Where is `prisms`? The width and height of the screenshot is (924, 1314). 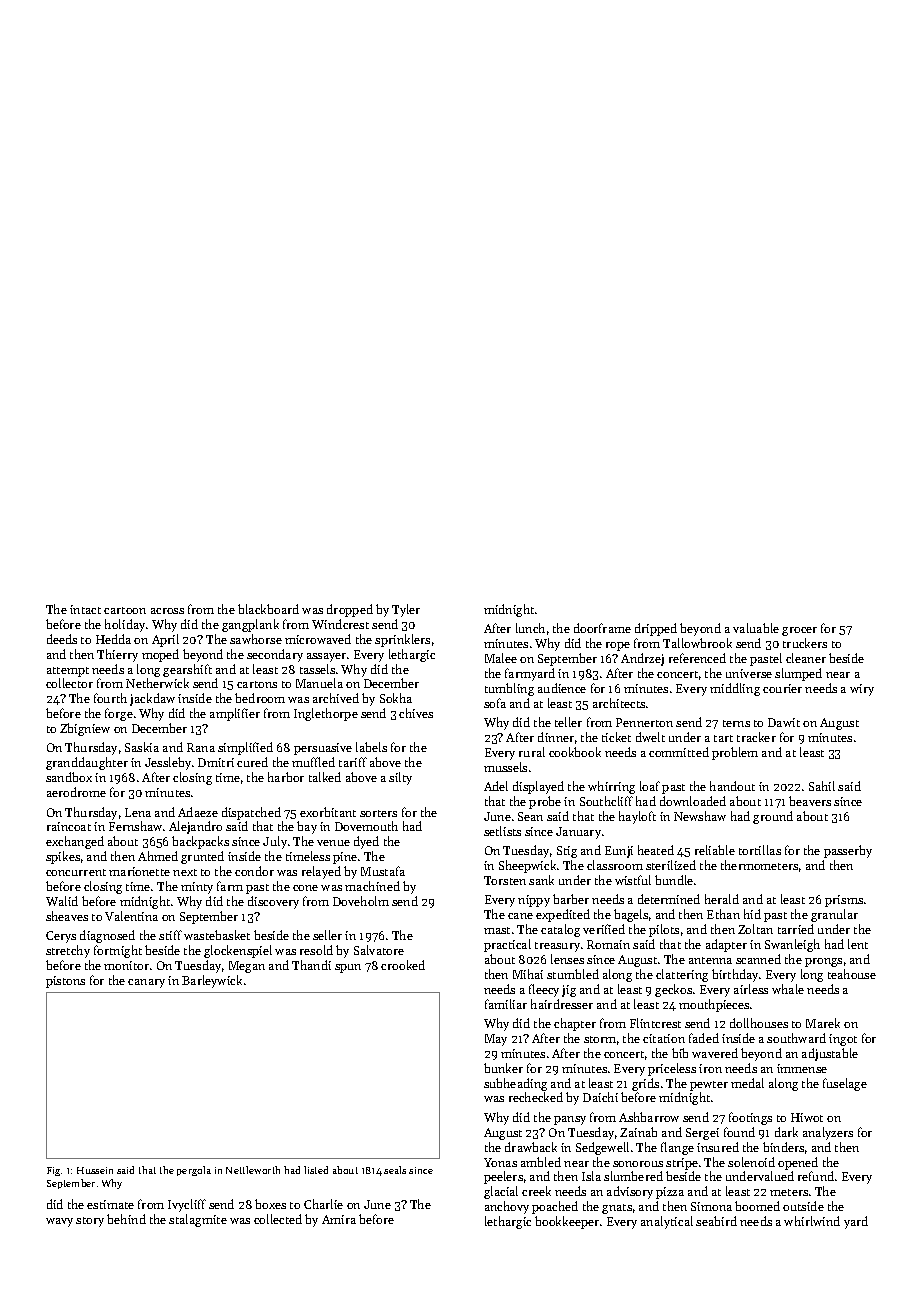
prisms is located at coordinates (844, 901).
